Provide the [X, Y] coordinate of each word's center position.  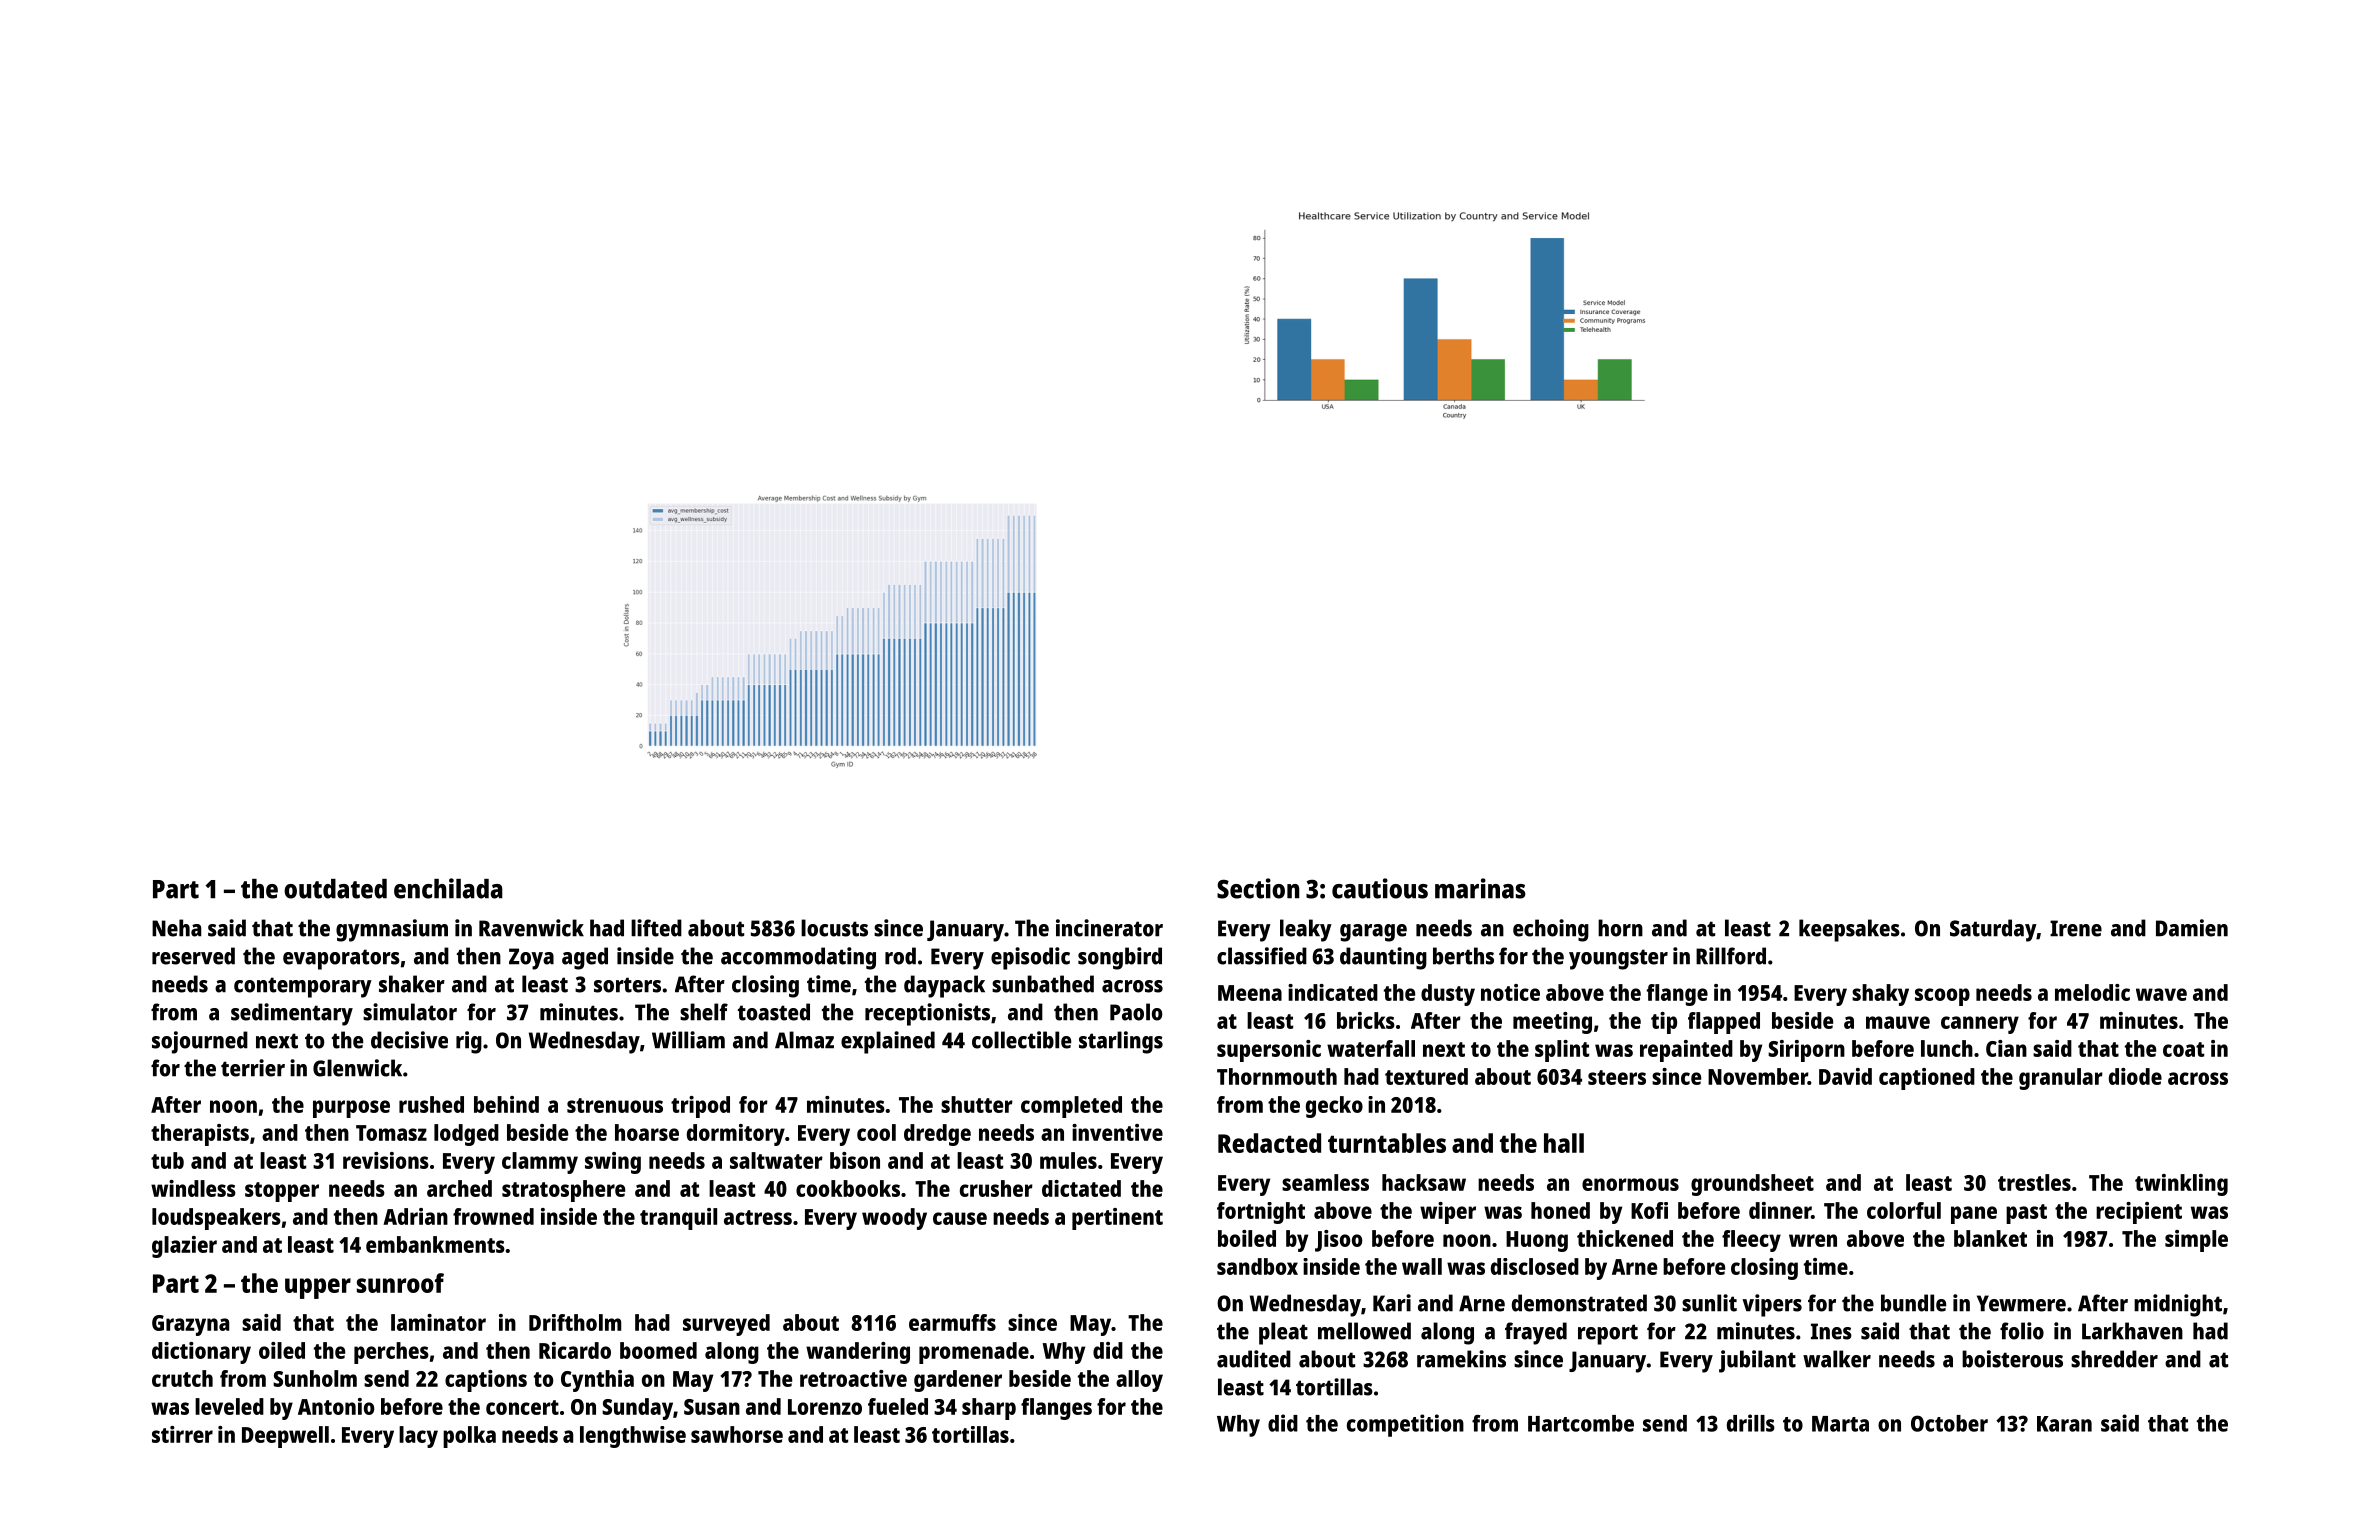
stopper [282, 1192]
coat [2183, 1049]
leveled [229, 1406]
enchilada [448, 888]
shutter [977, 1104]
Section [1258, 888]
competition [1405, 1425]
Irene [2076, 928]
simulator [410, 1012]
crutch [182, 1378]
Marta [1840, 1424]
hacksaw [1424, 1182]
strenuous [615, 1105]
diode [2135, 1076]
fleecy [1751, 1241]
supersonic [1269, 1051]
